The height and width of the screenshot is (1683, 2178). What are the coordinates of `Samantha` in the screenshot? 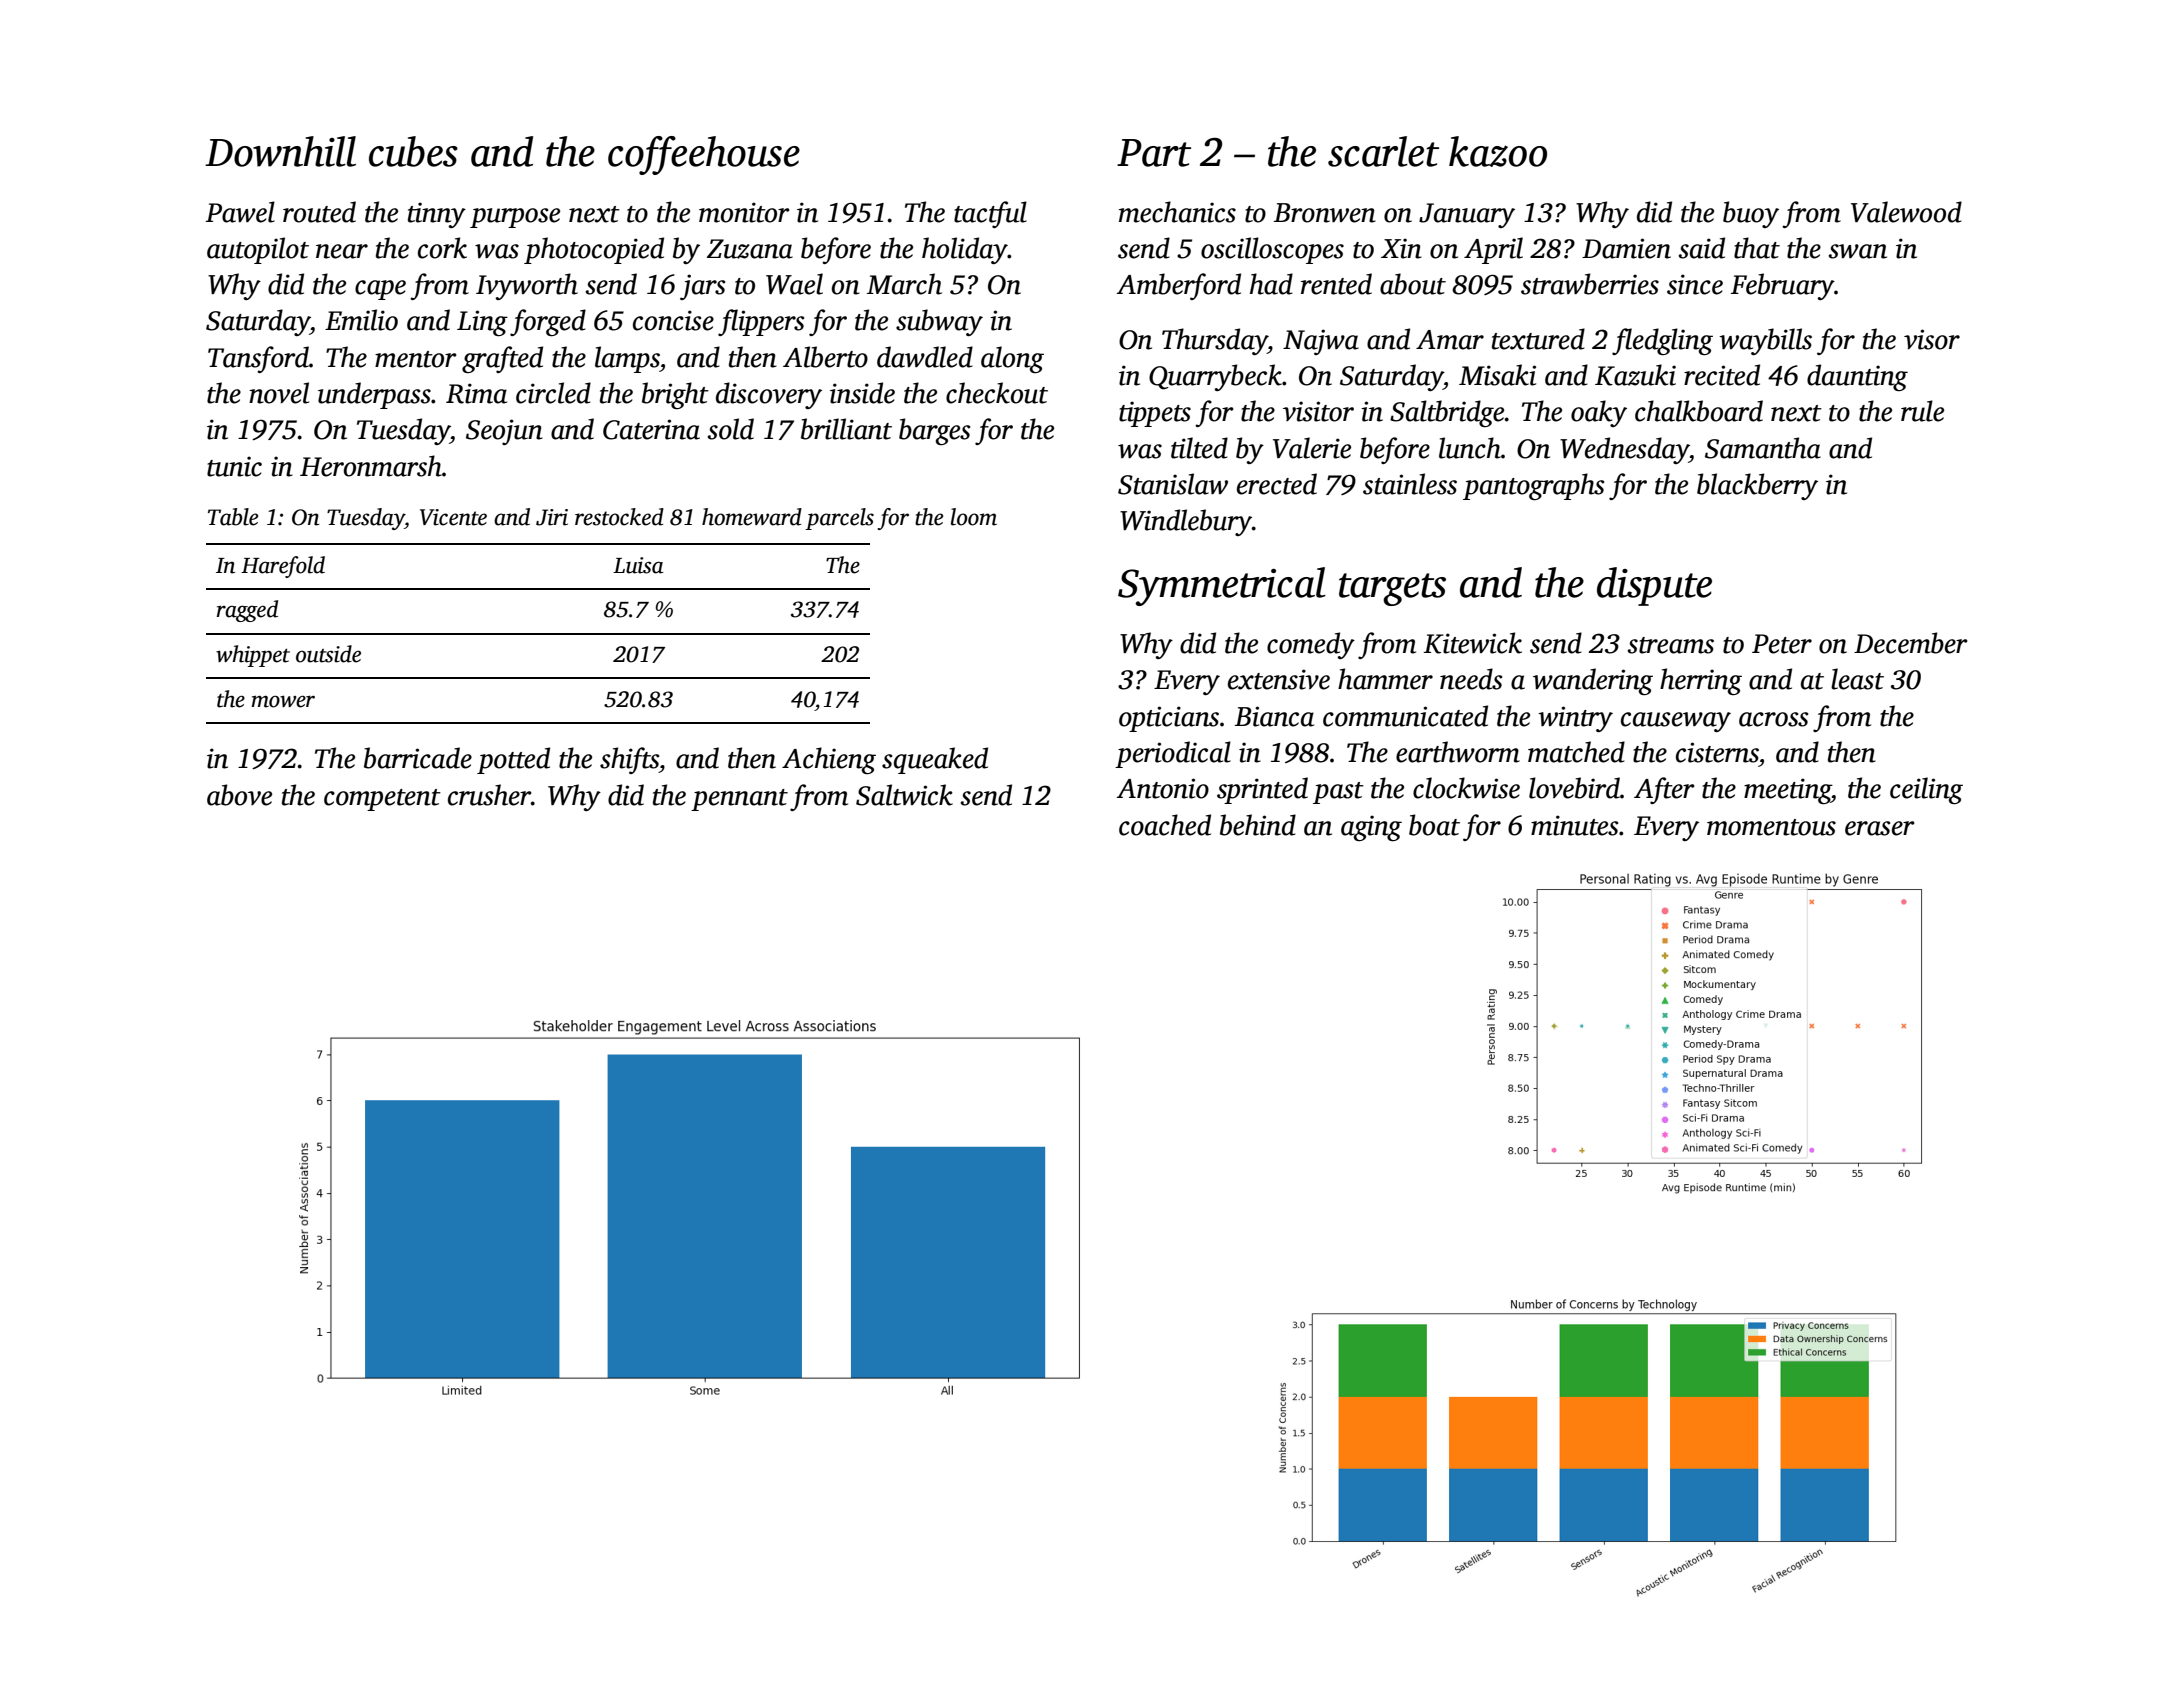 It's located at (1763, 448).
